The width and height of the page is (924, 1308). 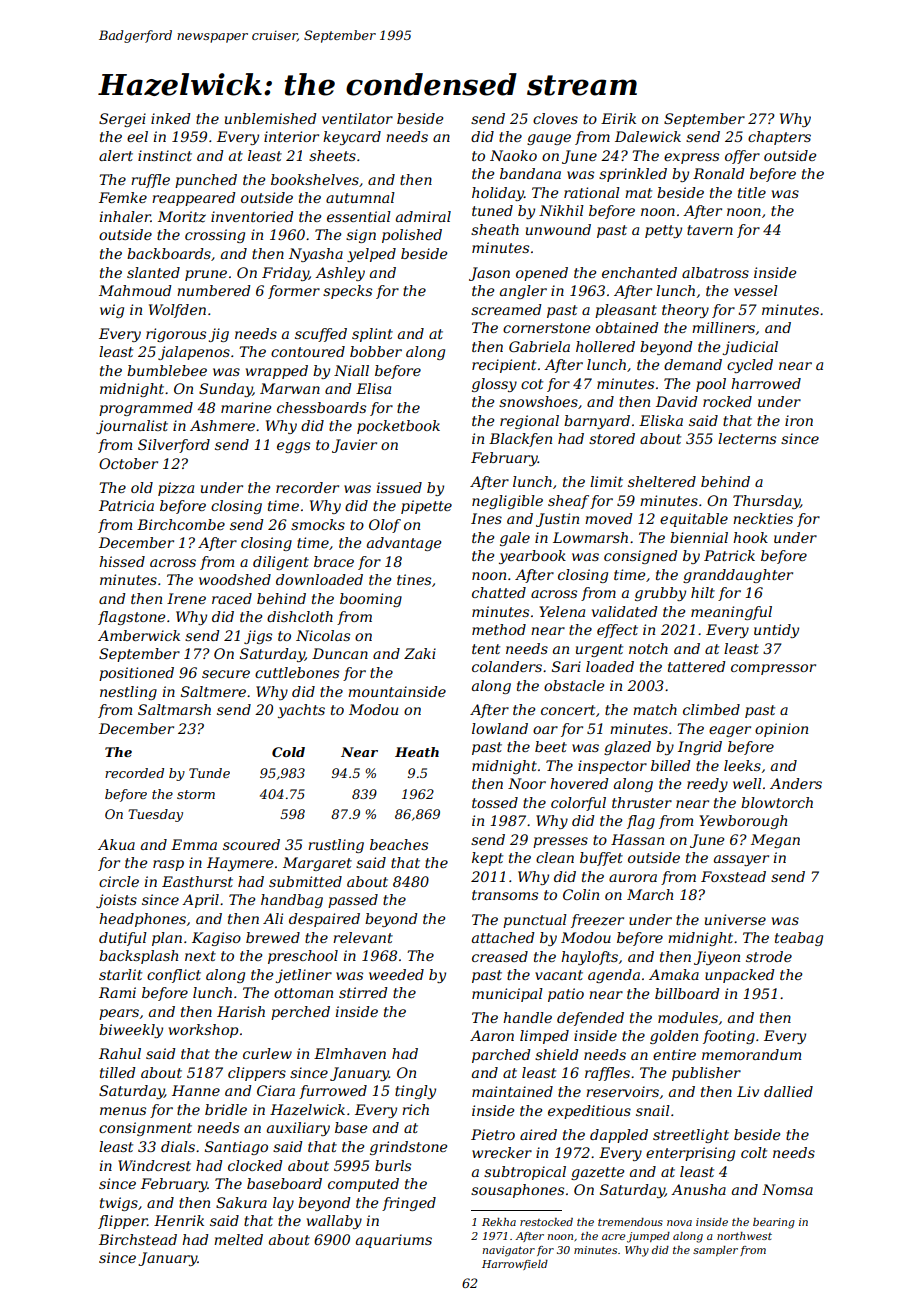 What do you see at coordinates (179, 1220) in the page?
I see `Henrik` at bounding box center [179, 1220].
